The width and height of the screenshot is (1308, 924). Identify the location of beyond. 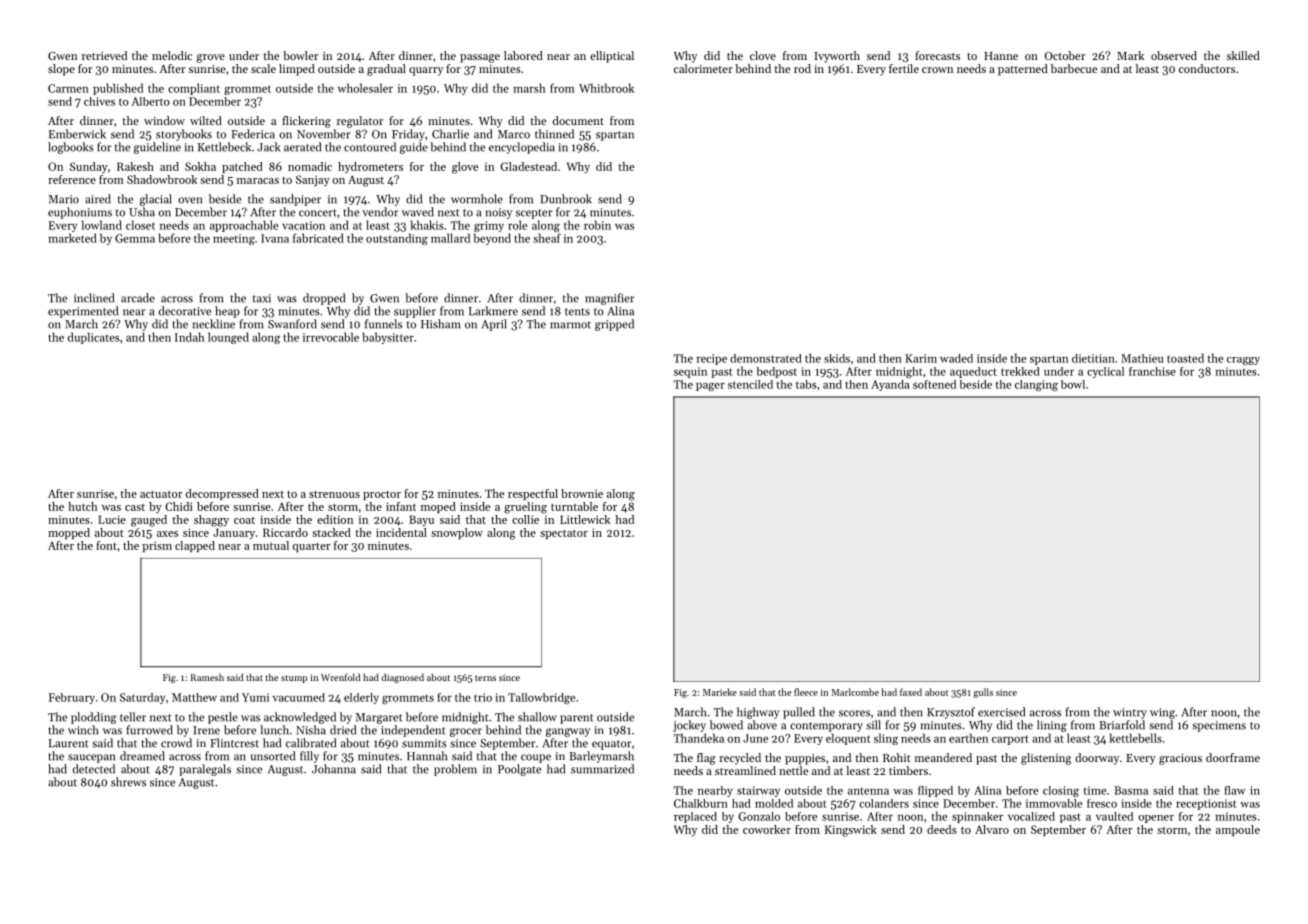
(492, 239).
